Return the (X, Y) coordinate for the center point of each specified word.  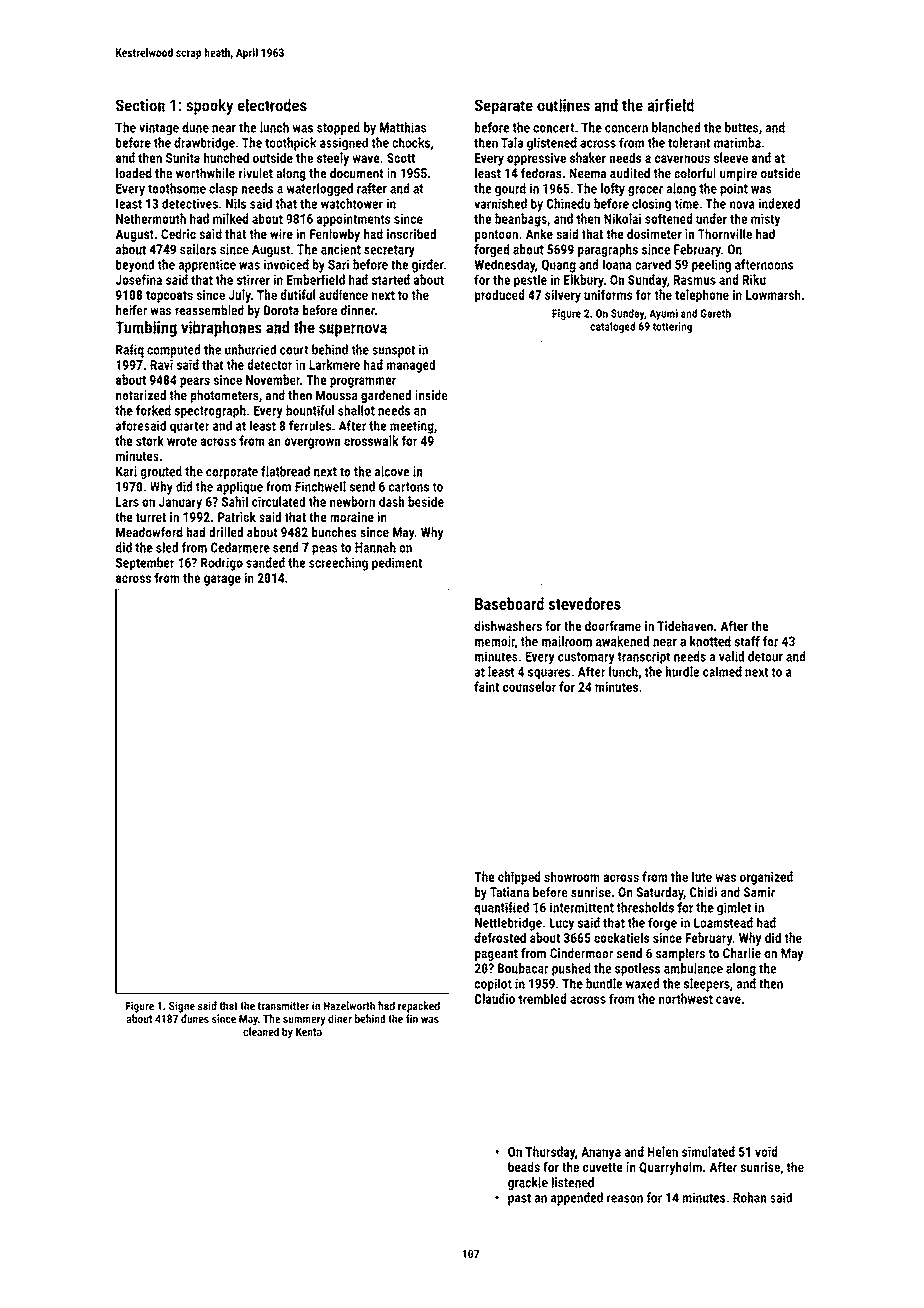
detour (765, 656)
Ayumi (663, 314)
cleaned (261, 1031)
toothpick (290, 144)
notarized (141, 395)
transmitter (283, 1005)
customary (586, 658)
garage (222, 580)
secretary (389, 251)
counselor (529, 686)
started (391, 279)
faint (486, 686)
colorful (695, 173)
